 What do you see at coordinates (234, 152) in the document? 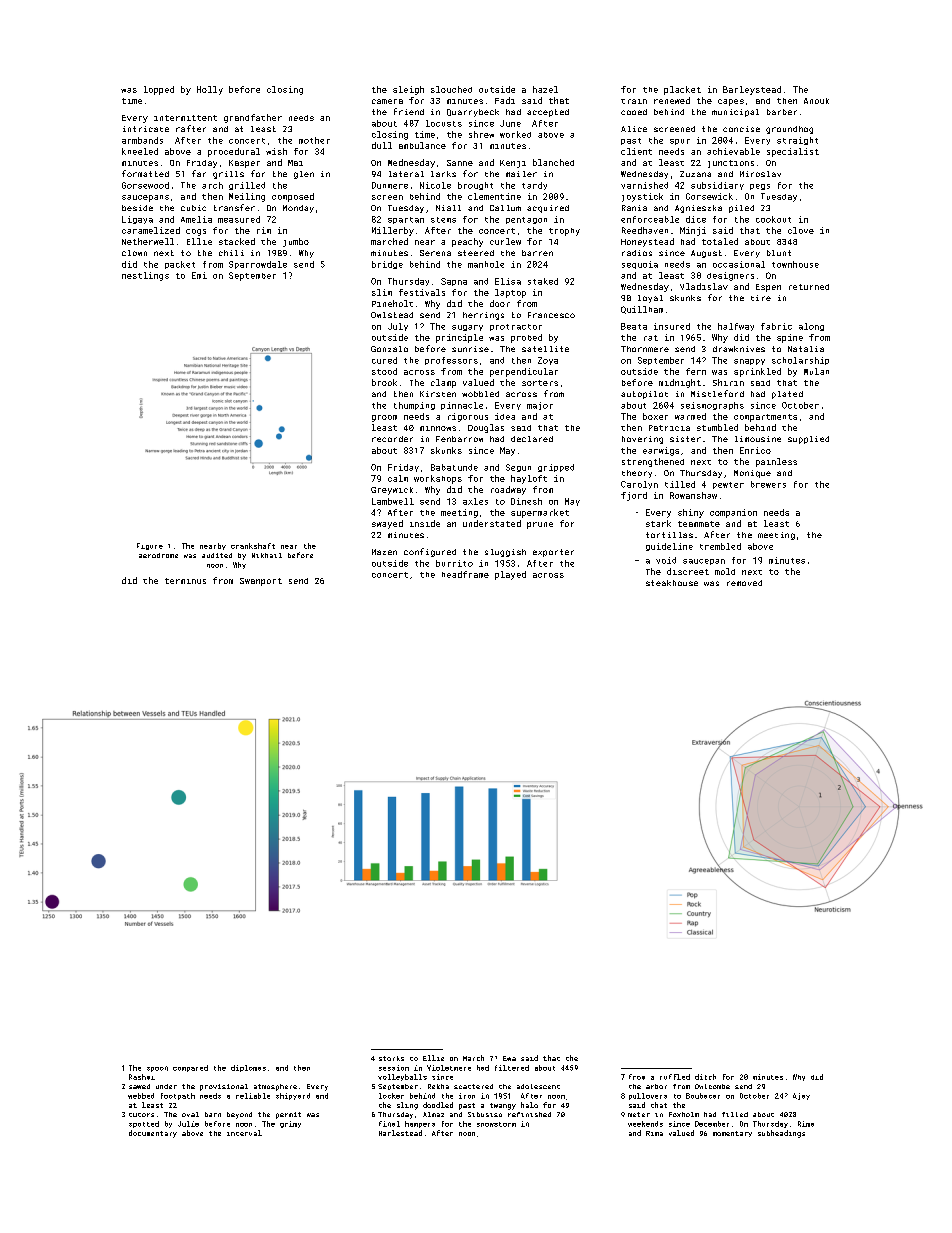
I see `procedural` at bounding box center [234, 152].
